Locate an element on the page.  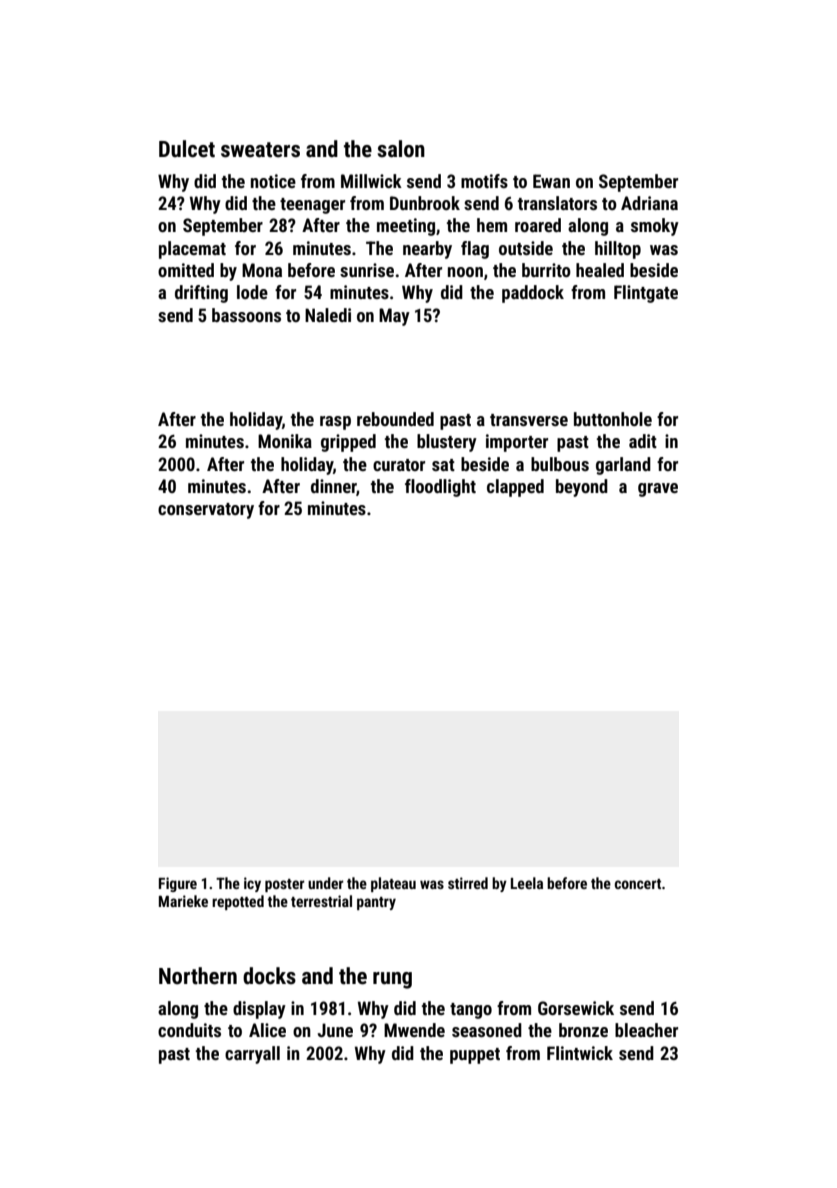
drifting is located at coordinates (201, 294).
